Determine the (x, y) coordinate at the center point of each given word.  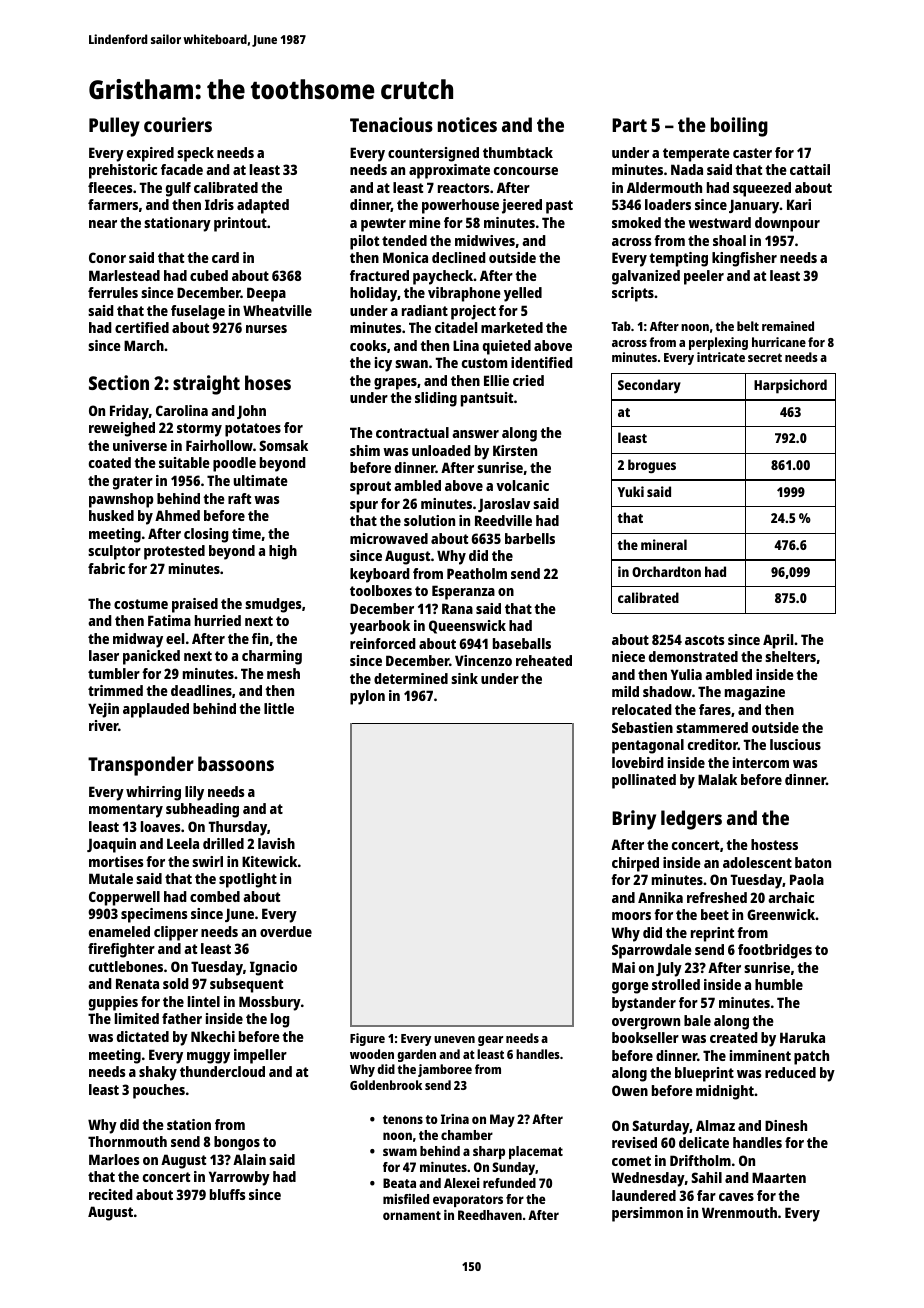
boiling (739, 127)
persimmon (647, 1214)
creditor (713, 744)
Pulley (114, 127)
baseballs (522, 643)
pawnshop (121, 500)
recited (111, 1194)
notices (467, 124)
